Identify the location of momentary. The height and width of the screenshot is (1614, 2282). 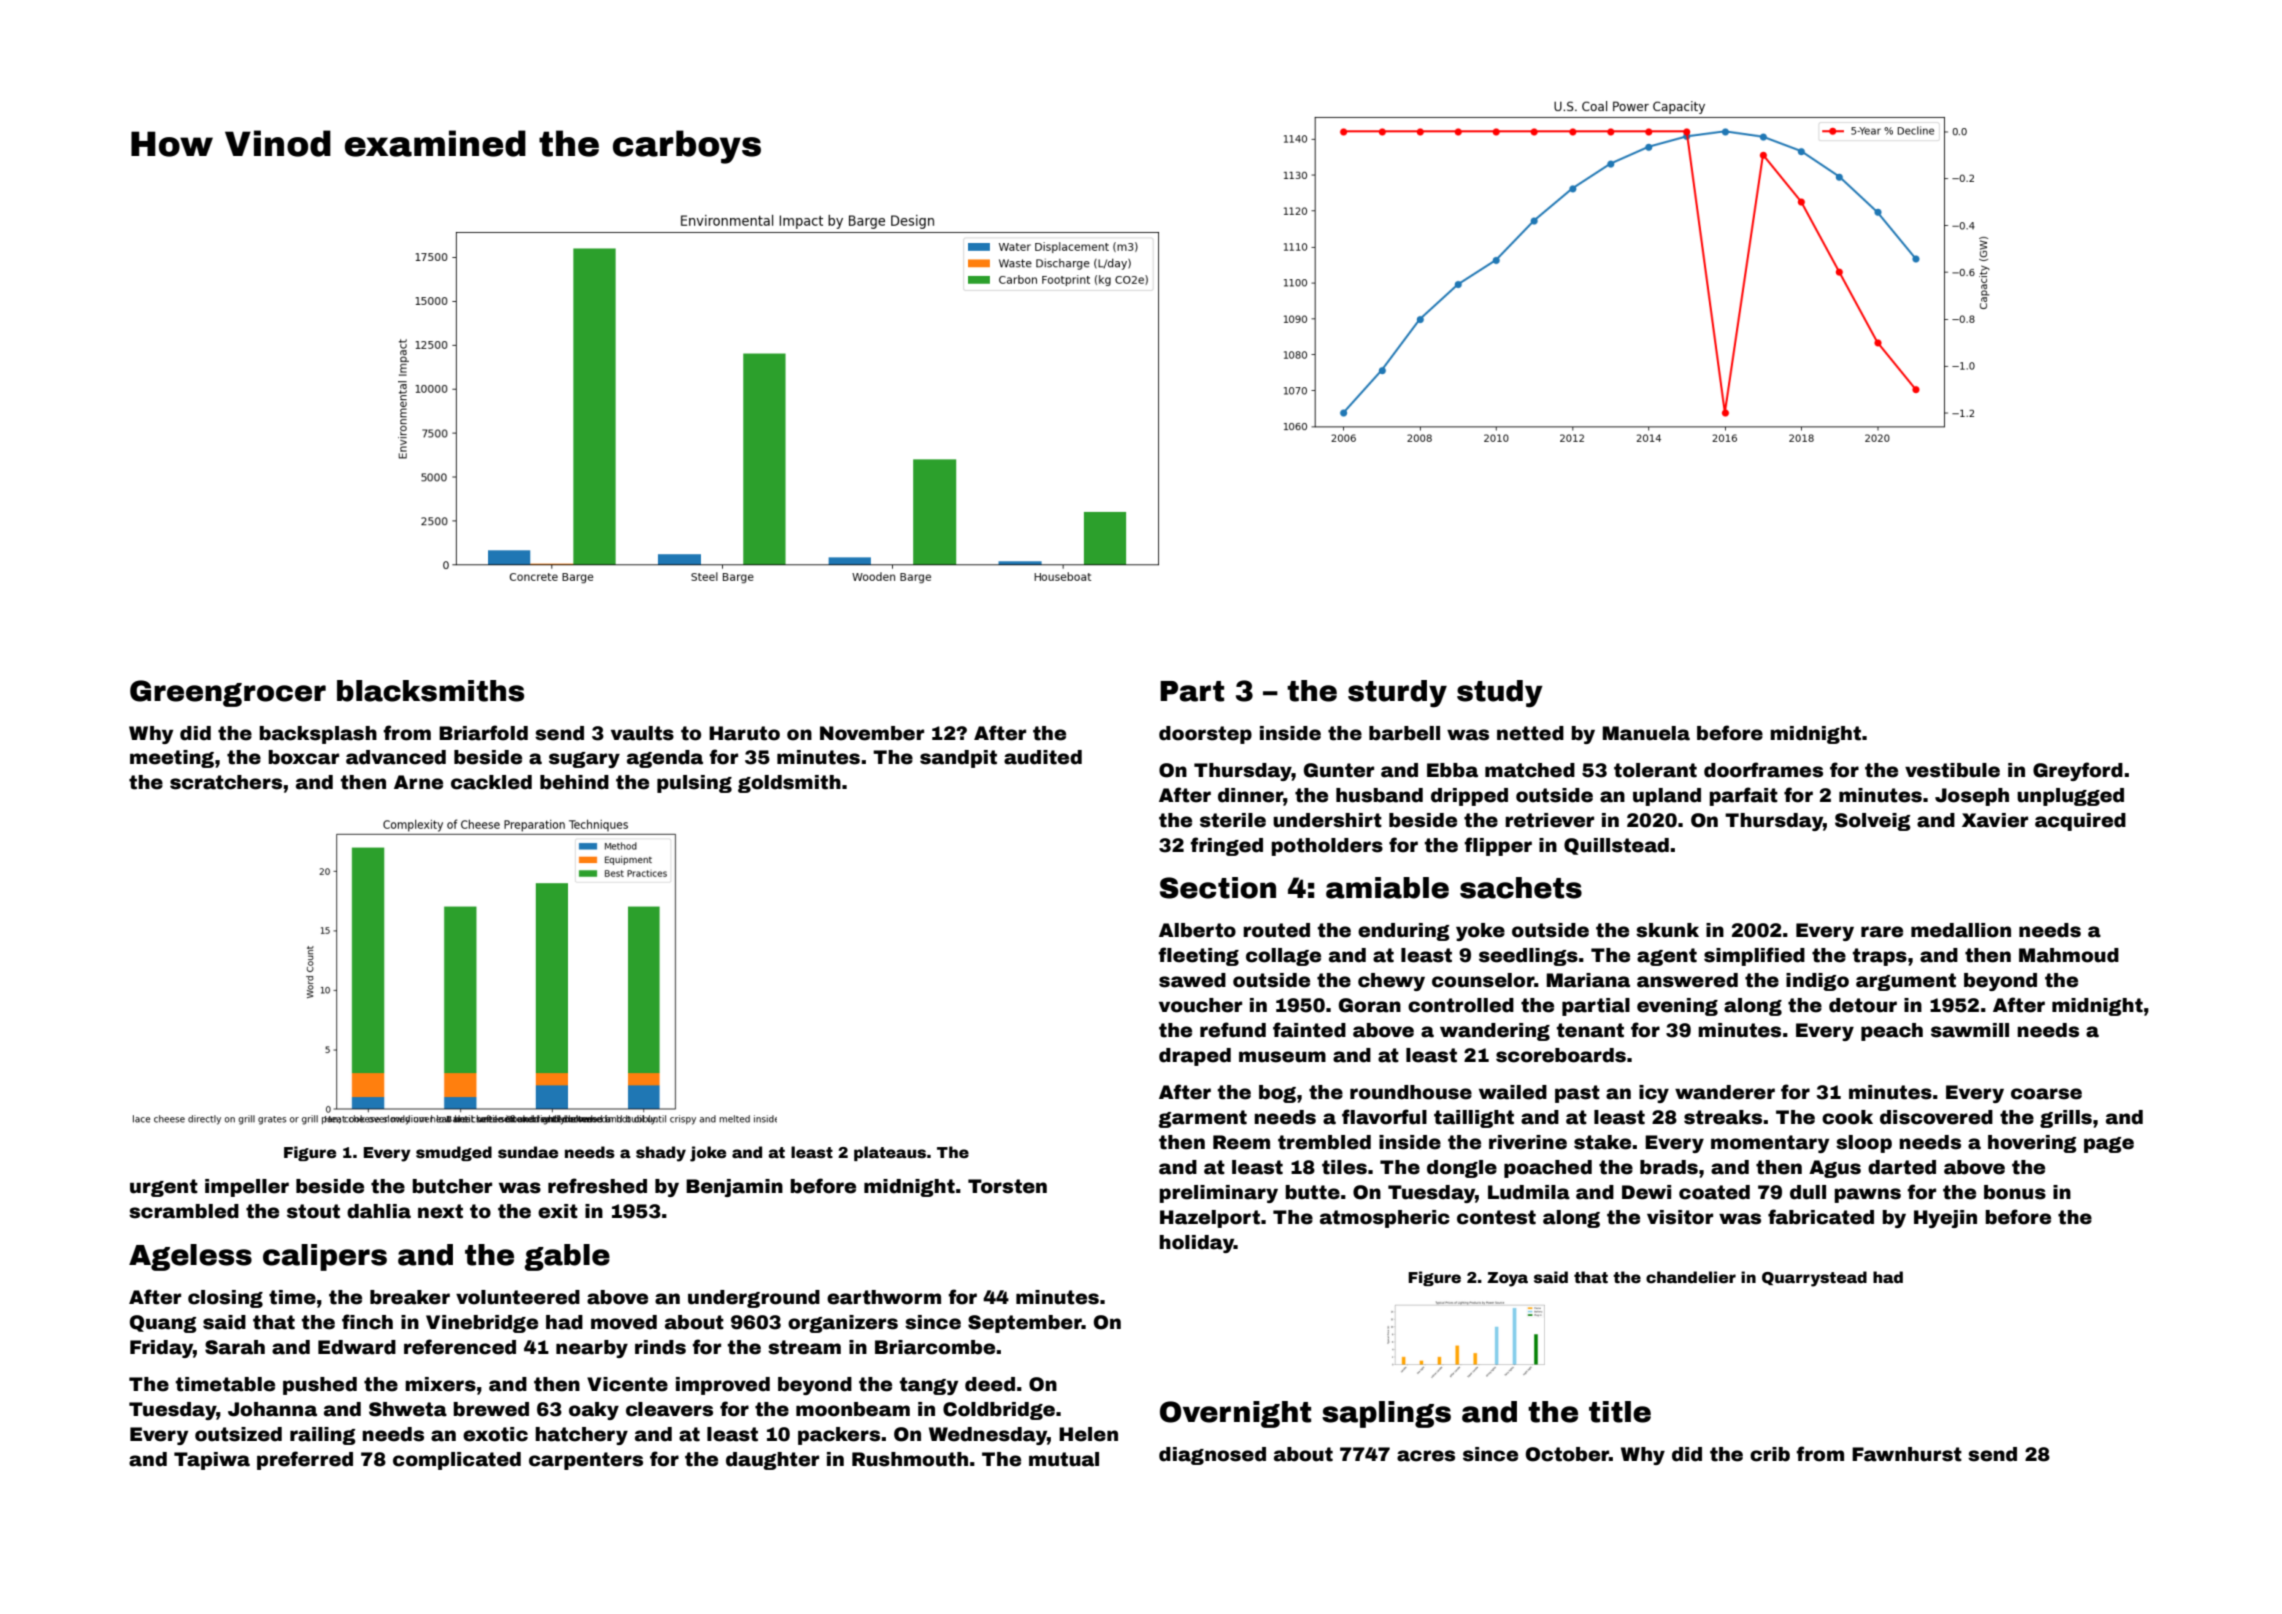
(1770, 1144).
